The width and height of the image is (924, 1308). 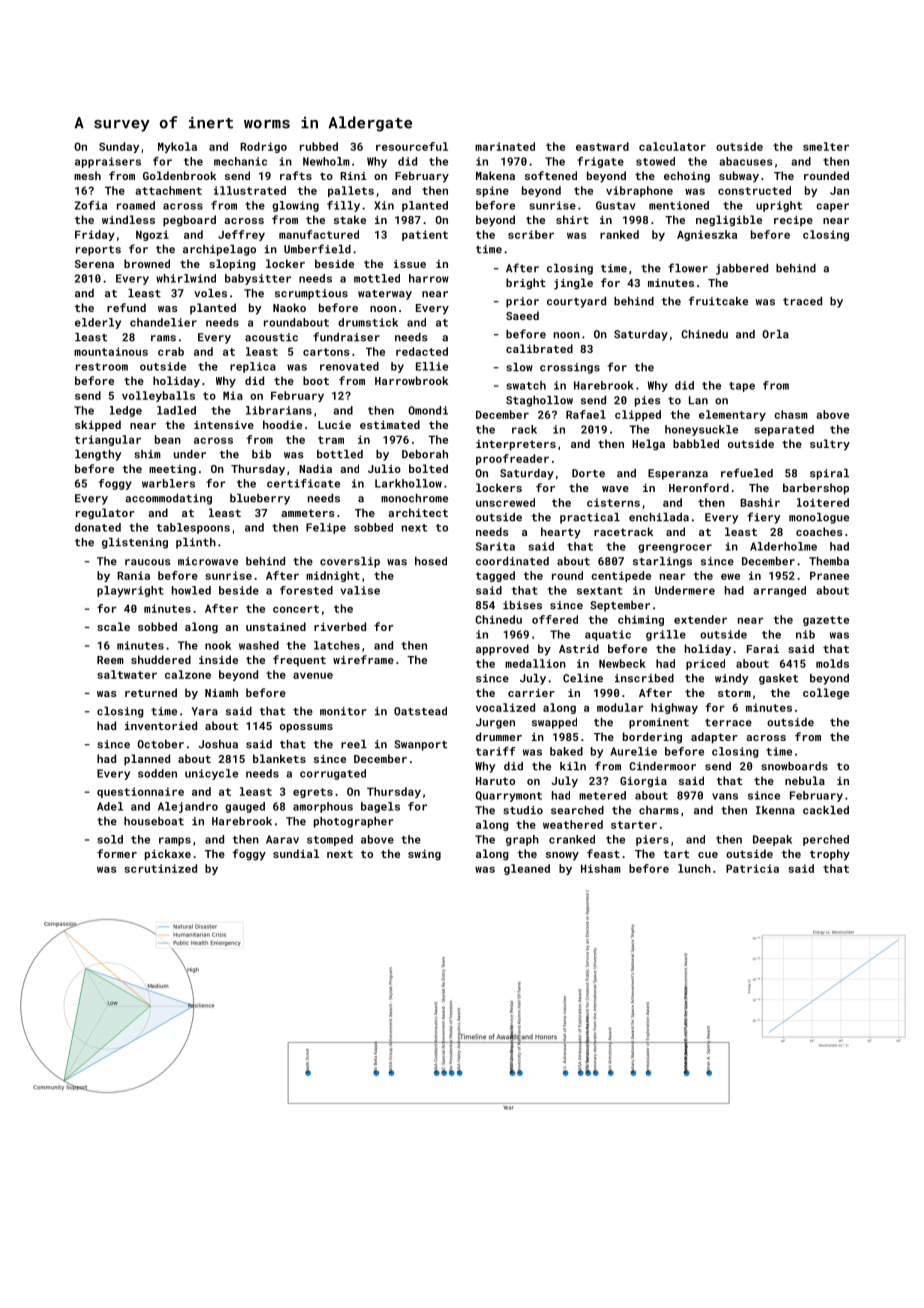 I want to click on sloping, so click(x=232, y=265).
